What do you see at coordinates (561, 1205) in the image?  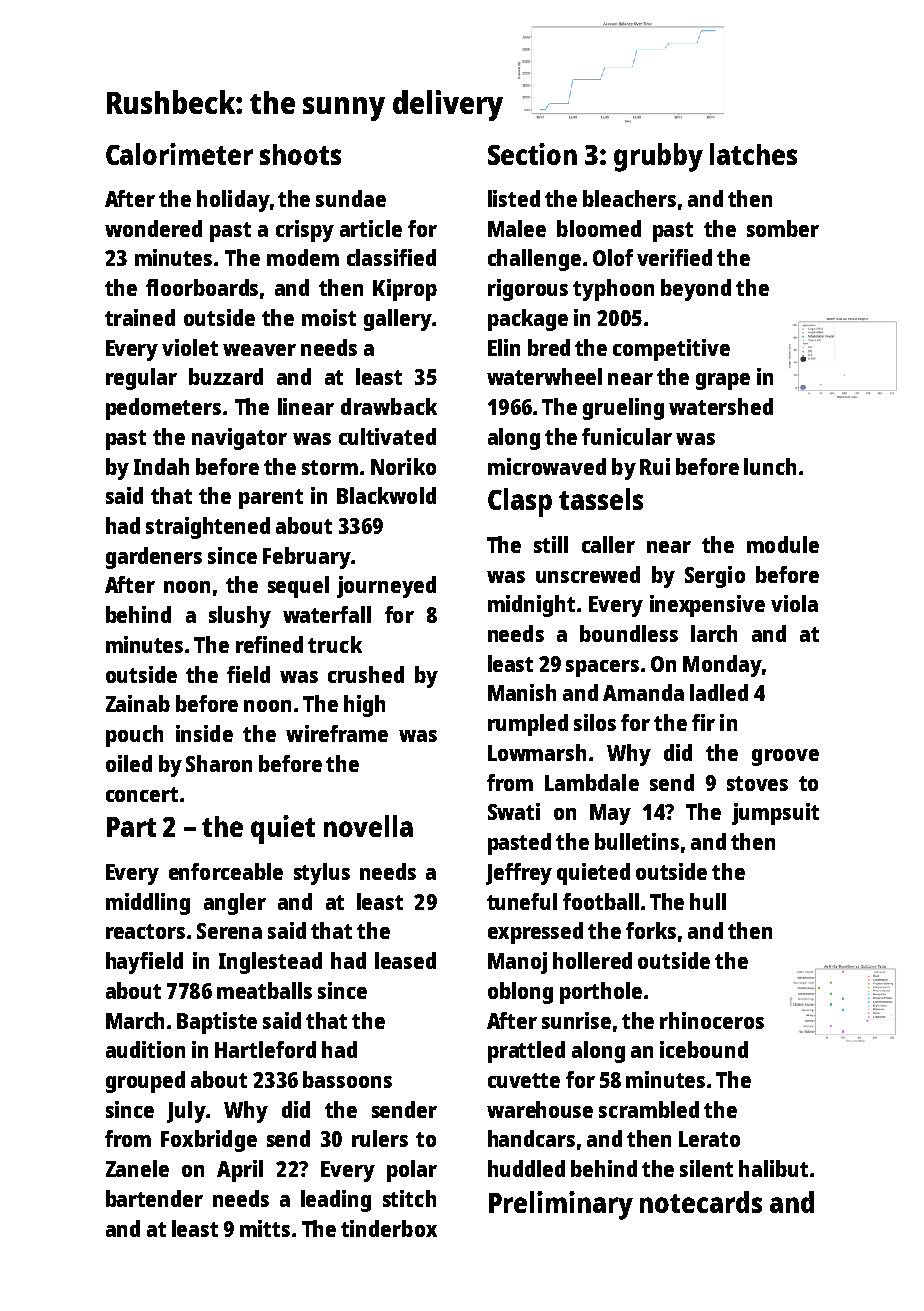 I see `Preliminary` at bounding box center [561, 1205].
